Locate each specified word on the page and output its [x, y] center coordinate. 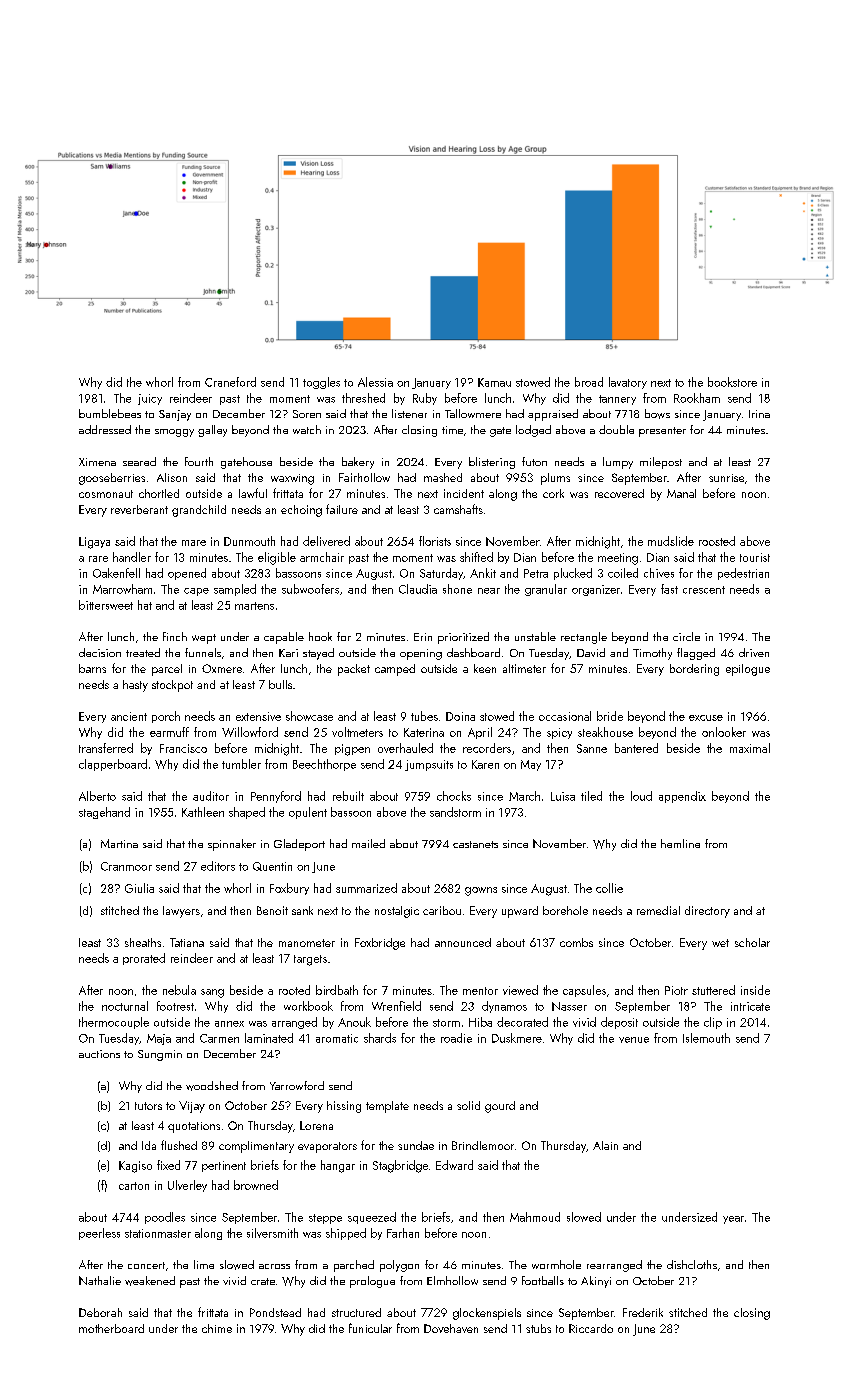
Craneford [230, 382]
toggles [321, 383]
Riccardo [591, 1328]
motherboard [111, 1328]
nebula [179, 990]
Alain [605, 1145]
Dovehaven [451, 1328]
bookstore [732, 382]
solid [468, 1105]
